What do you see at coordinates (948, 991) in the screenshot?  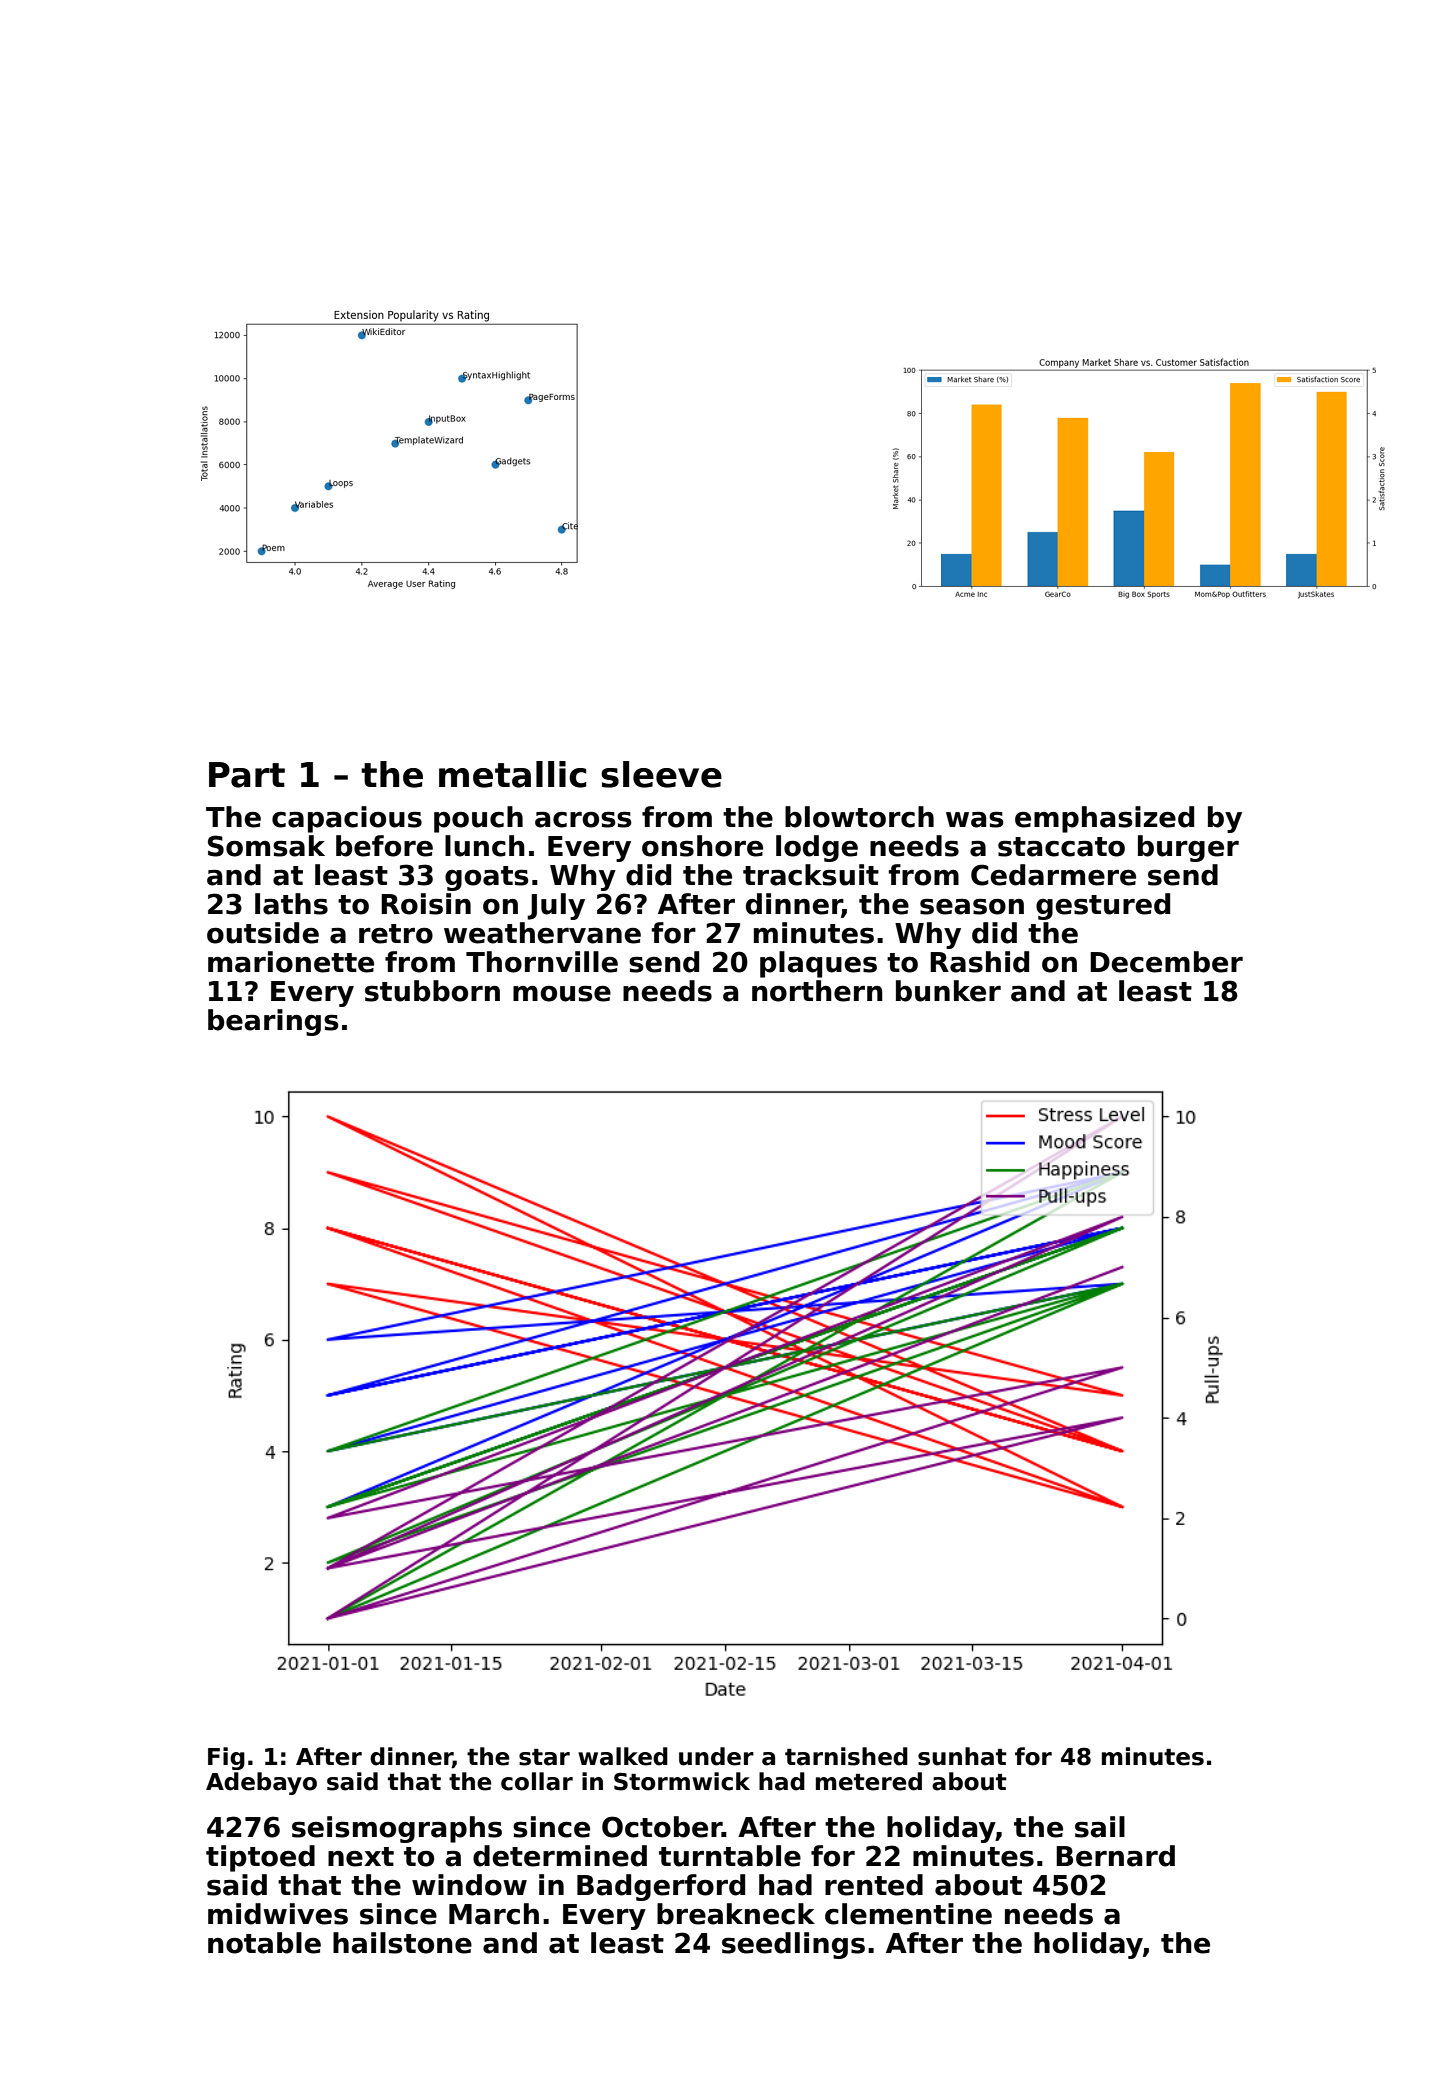 I see `bunker` at bounding box center [948, 991].
